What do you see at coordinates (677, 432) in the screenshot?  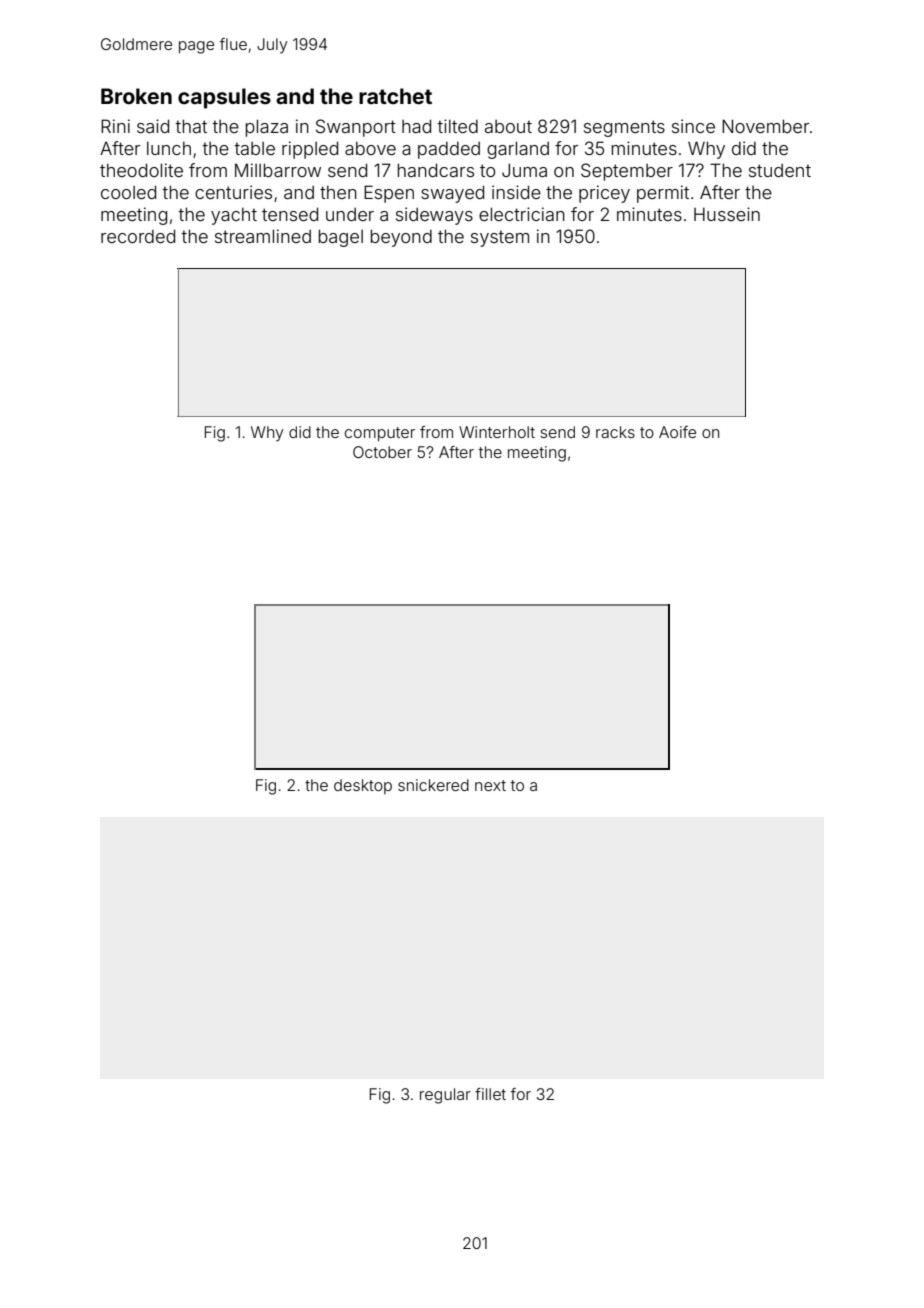 I see `Aoife` at bounding box center [677, 432].
